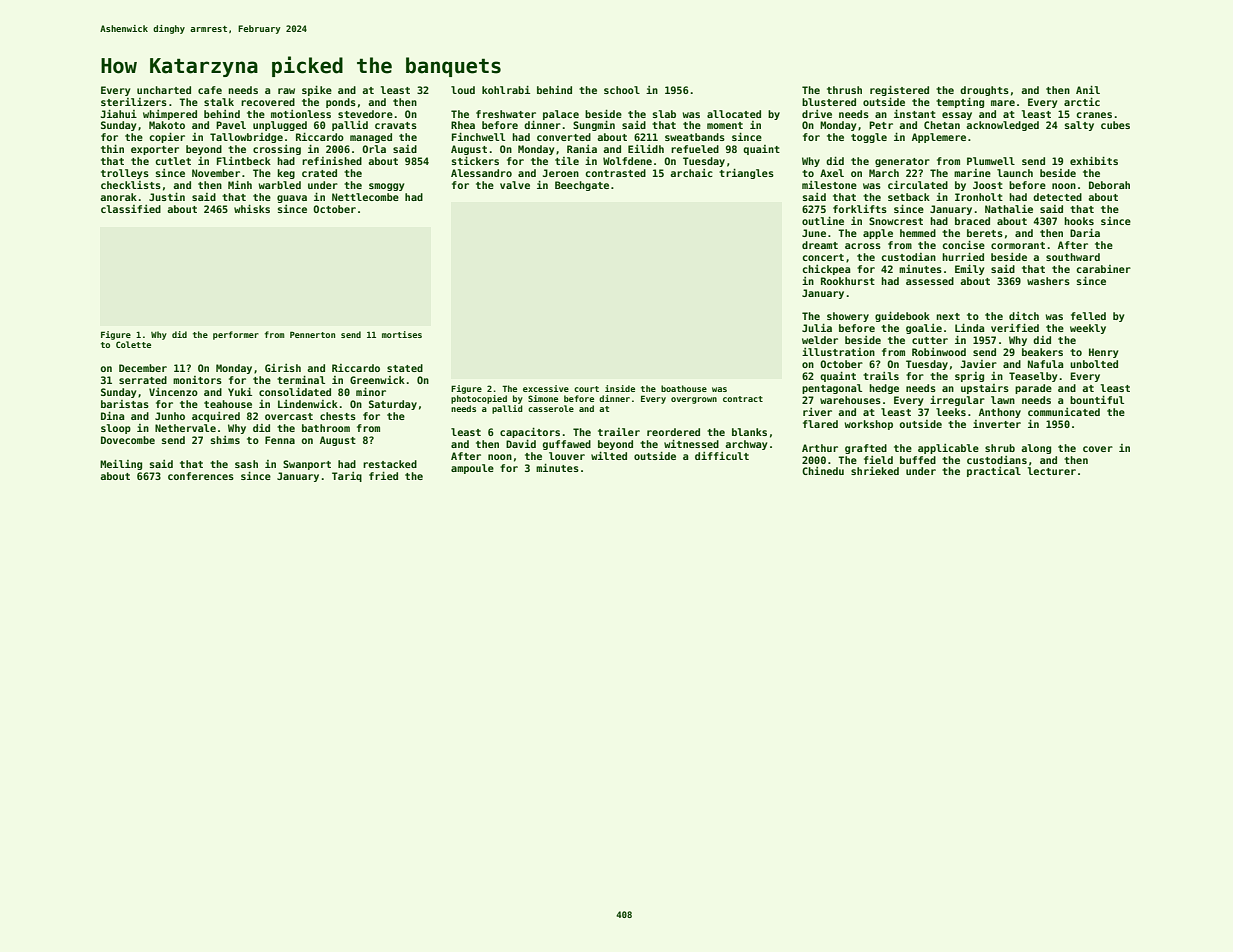 The width and height of the document is (1233, 952). I want to click on whisks, so click(252, 209).
